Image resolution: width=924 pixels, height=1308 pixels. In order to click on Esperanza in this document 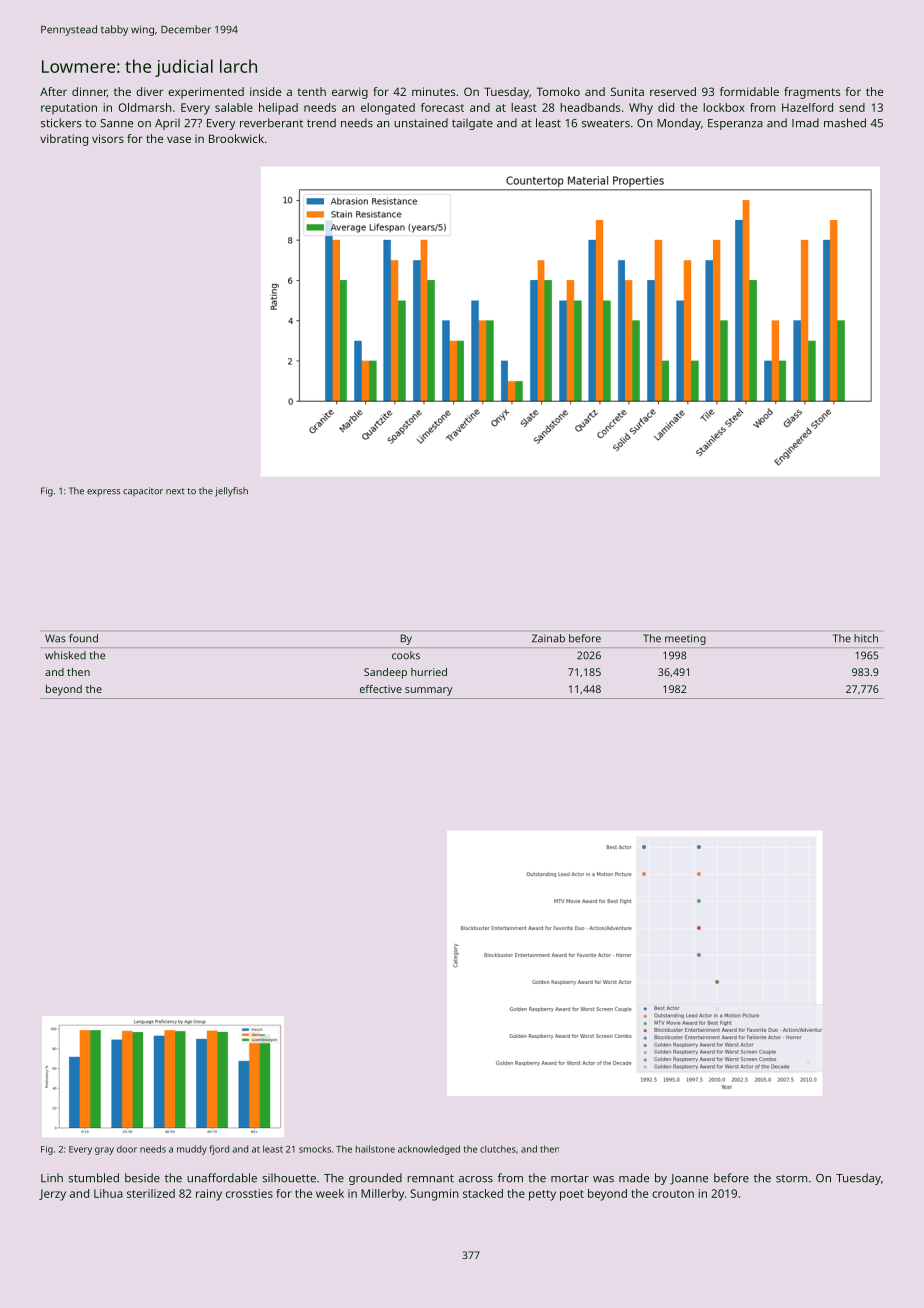, I will do `click(735, 124)`.
